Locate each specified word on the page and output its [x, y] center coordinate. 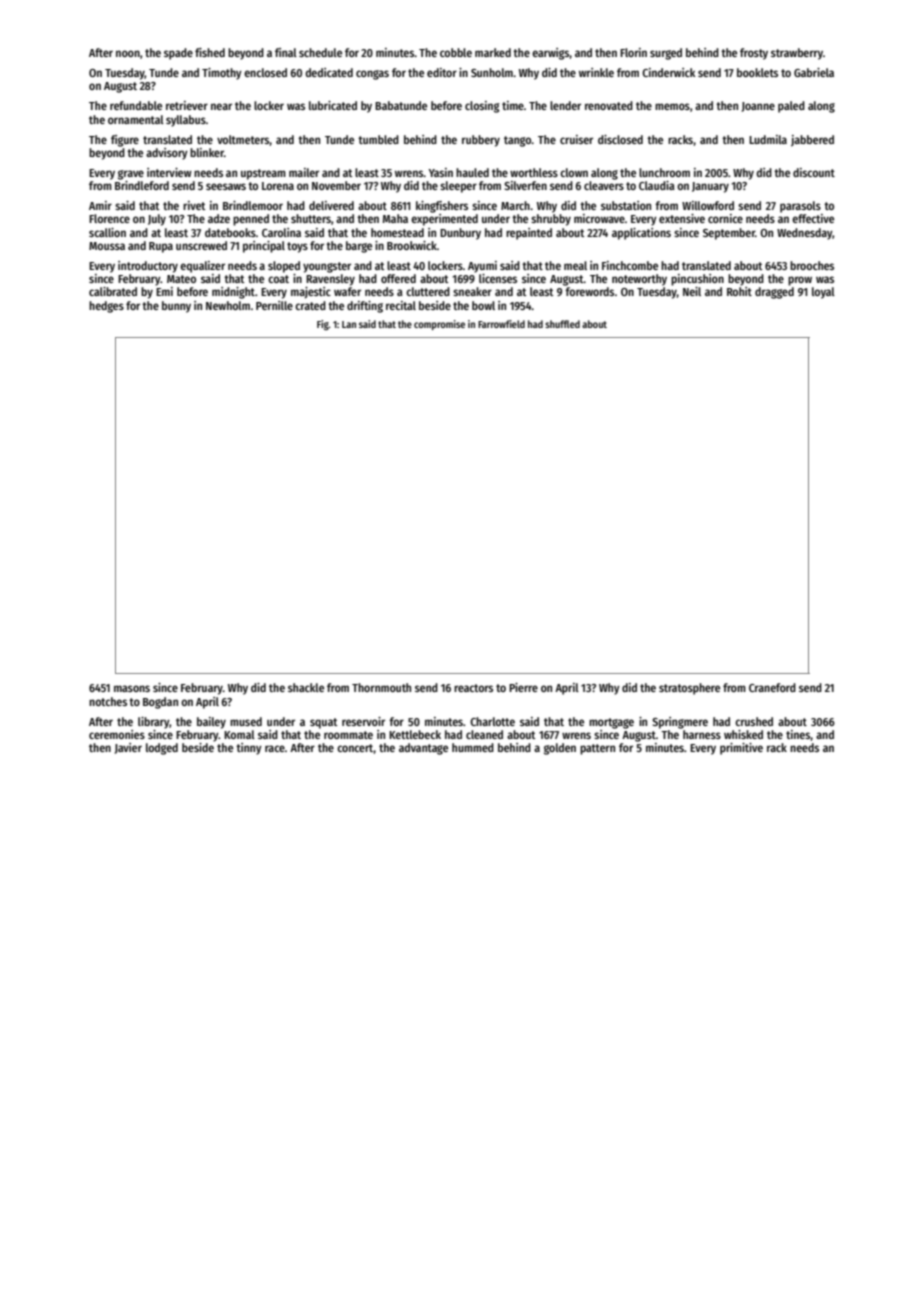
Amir [100, 205]
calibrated [113, 291]
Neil [692, 291]
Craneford [772, 687]
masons [132, 688]
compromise [439, 325]
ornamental [136, 119]
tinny [249, 749]
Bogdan [160, 703]
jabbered [812, 141]
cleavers [604, 185]
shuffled [562, 324]
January [710, 187]
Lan [349, 324]
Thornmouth [381, 687]
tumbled [378, 139]
